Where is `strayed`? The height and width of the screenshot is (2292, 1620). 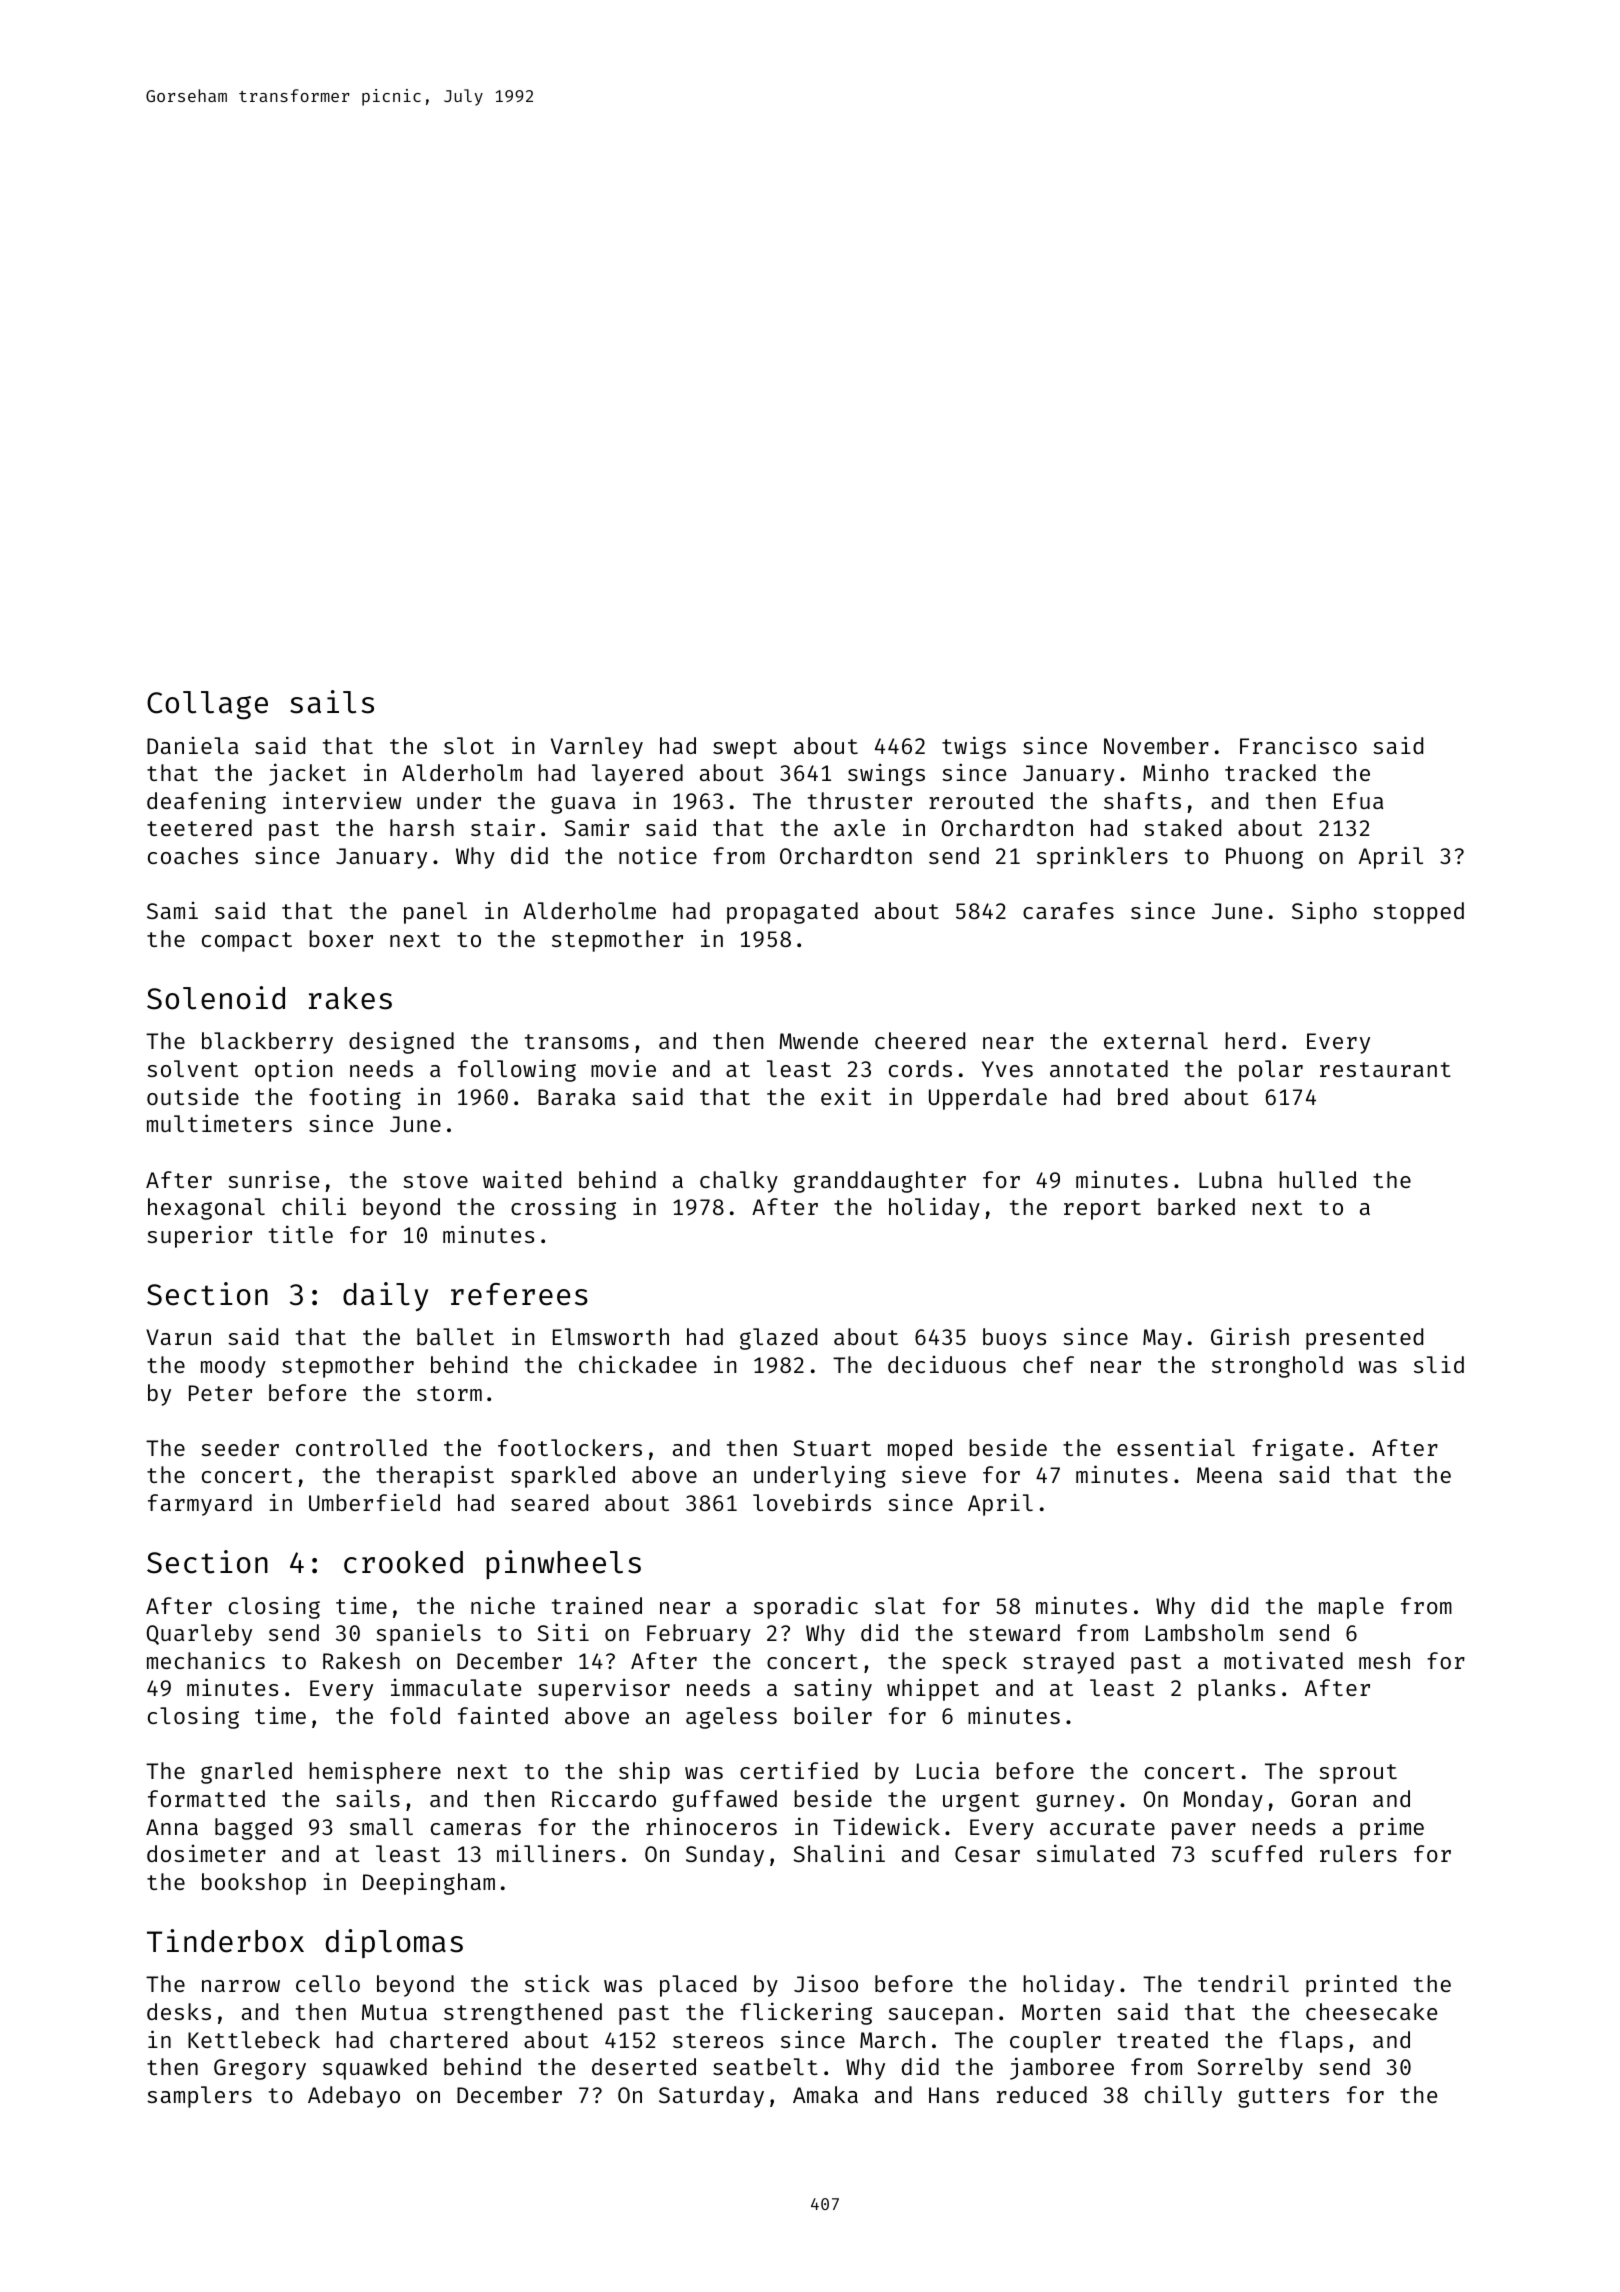 strayed is located at coordinates (1068, 1663).
